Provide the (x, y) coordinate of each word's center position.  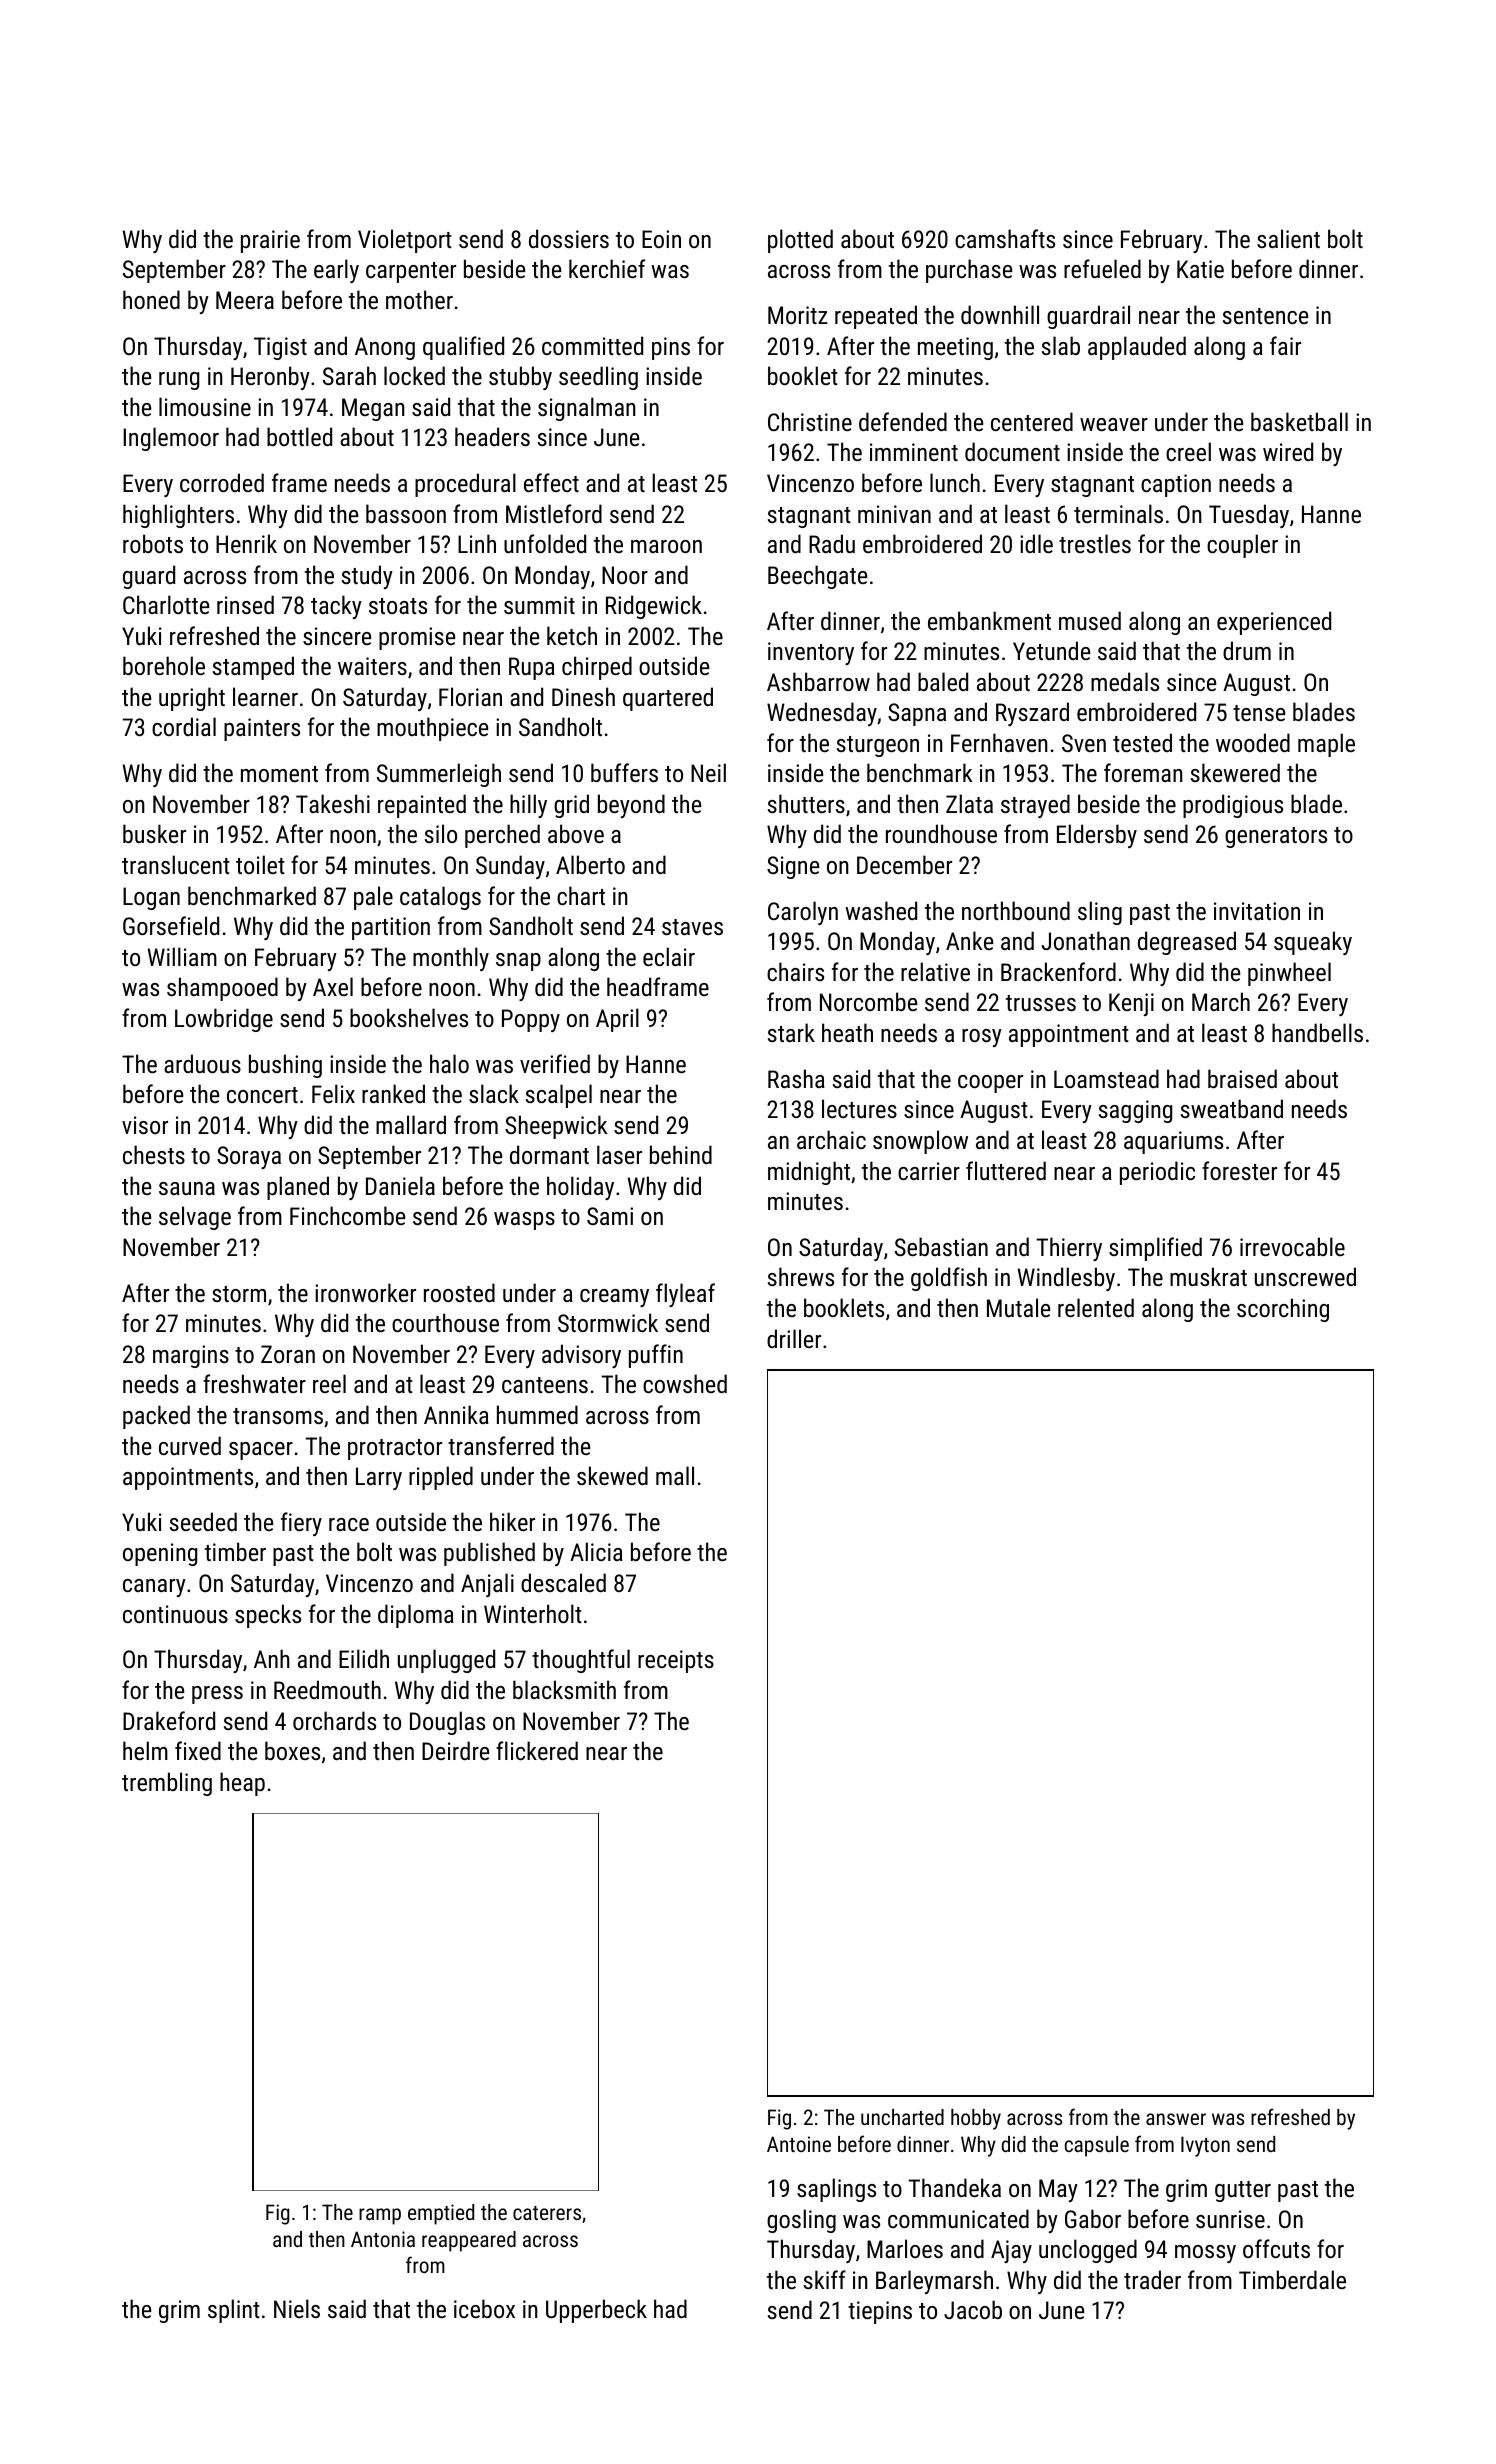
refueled (1102, 268)
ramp (380, 2216)
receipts (676, 1661)
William (182, 956)
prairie (270, 241)
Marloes (905, 2248)
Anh (272, 1658)
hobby (976, 2119)
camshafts (1005, 238)
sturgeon (878, 746)
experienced (1274, 623)
